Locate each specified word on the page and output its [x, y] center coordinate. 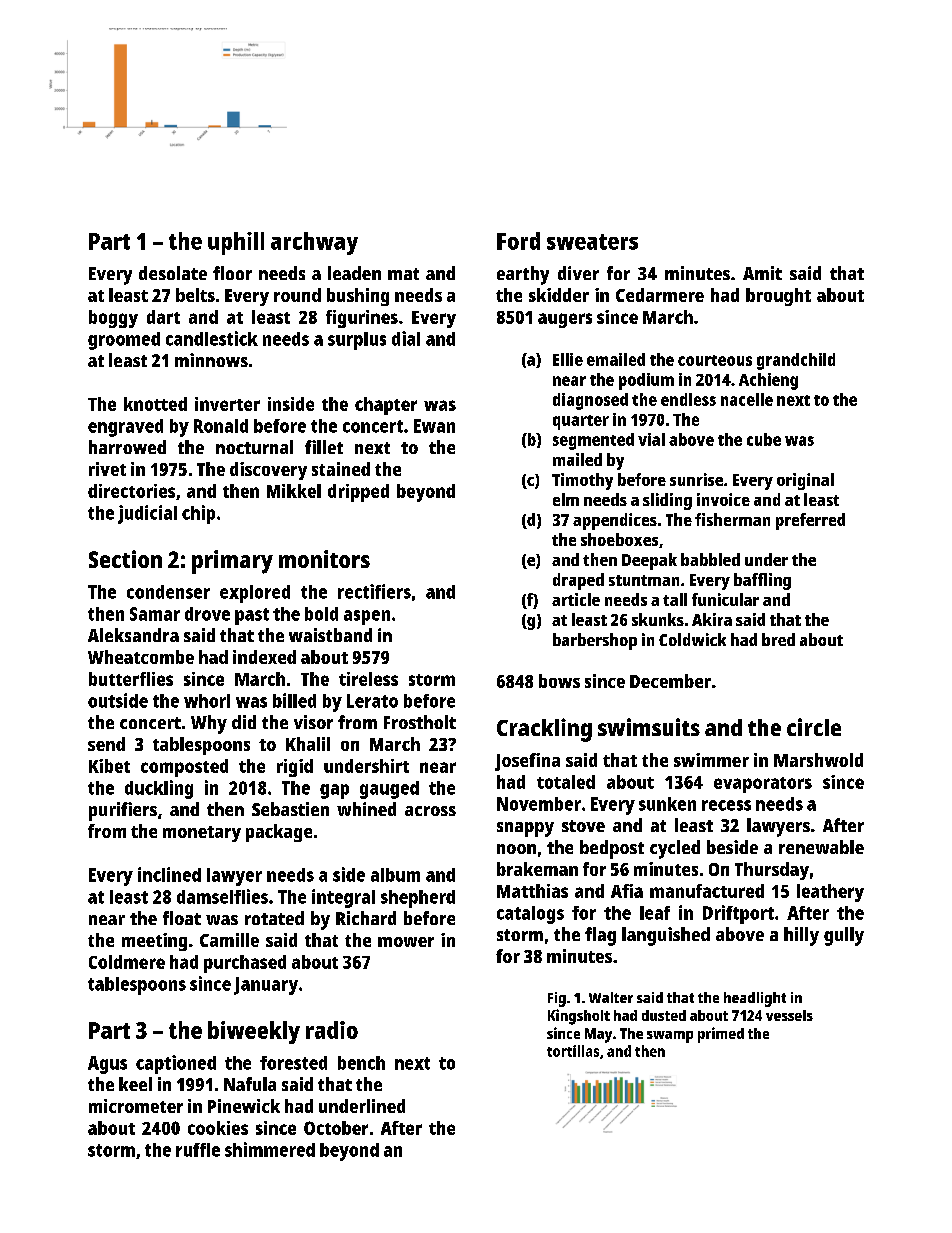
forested [293, 1063]
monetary [202, 834]
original [805, 481]
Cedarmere [660, 295]
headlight [755, 999]
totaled [566, 782]
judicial [147, 514]
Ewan [434, 426]
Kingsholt [579, 1017]
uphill [236, 243]
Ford [518, 241]
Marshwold [818, 760]
